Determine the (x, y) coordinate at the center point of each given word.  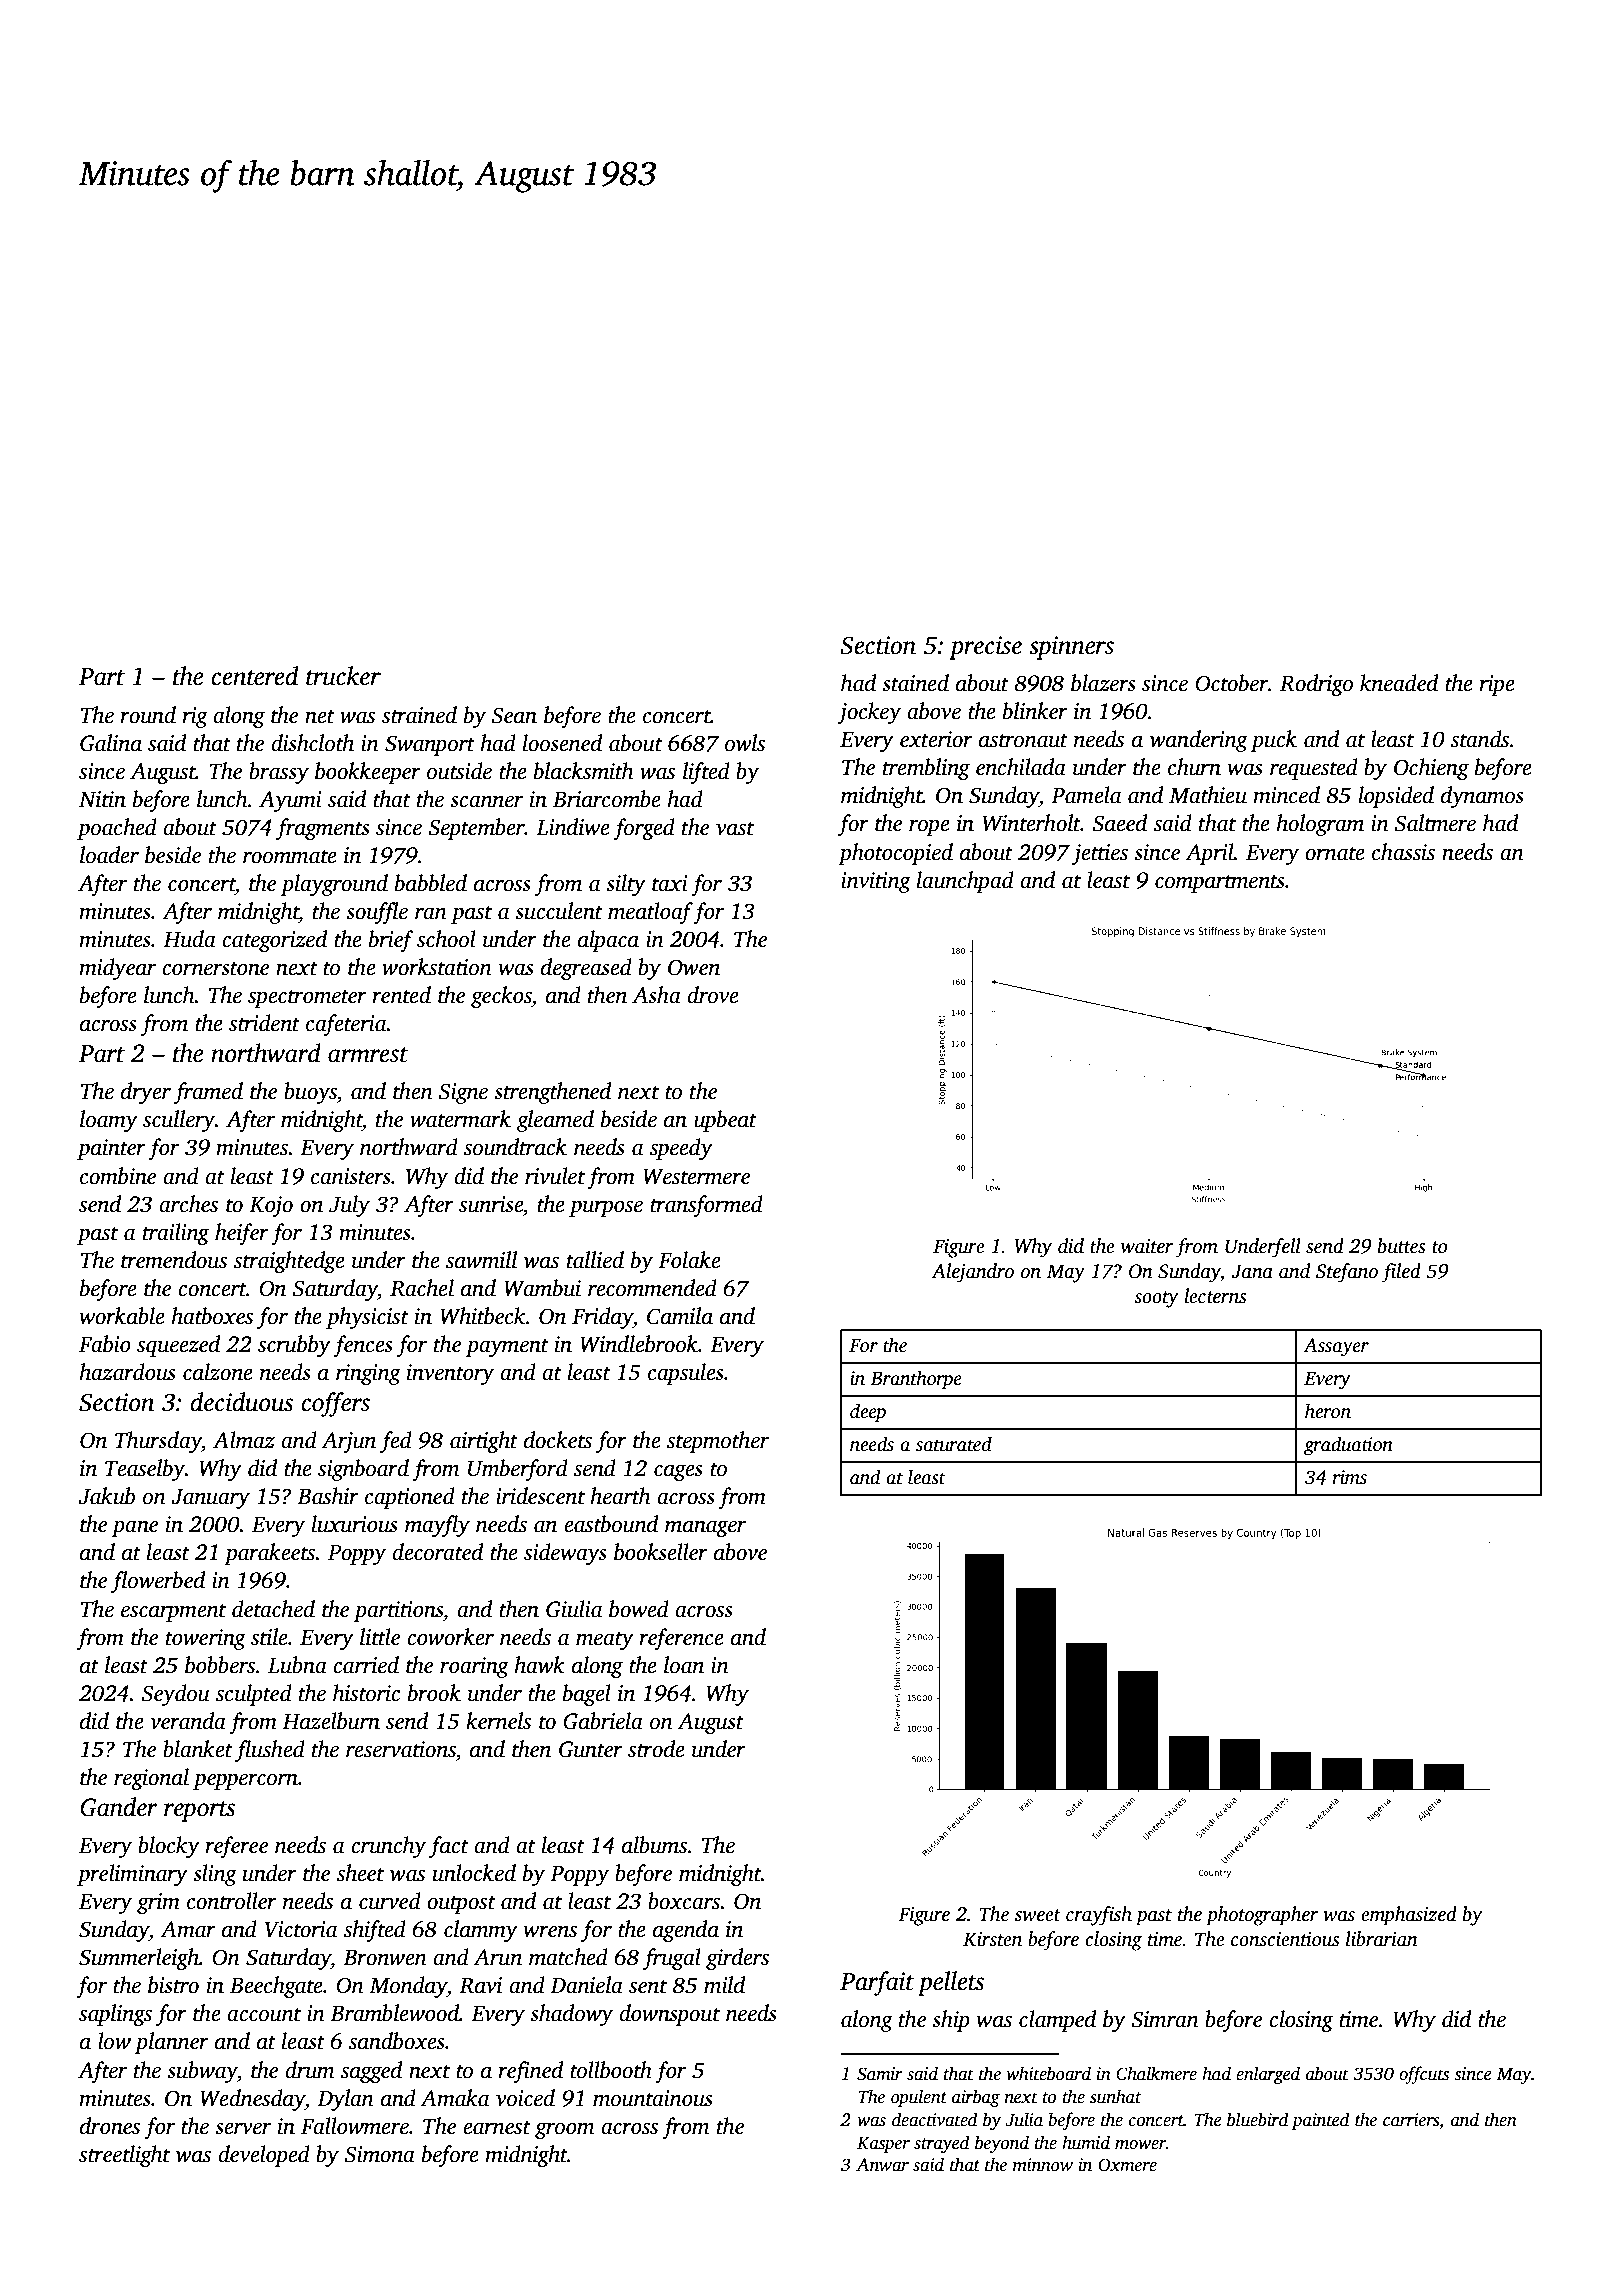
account (264, 2015)
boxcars (684, 1901)
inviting (876, 882)
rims (1349, 1477)
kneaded (1399, 683)
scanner (486, 802)
